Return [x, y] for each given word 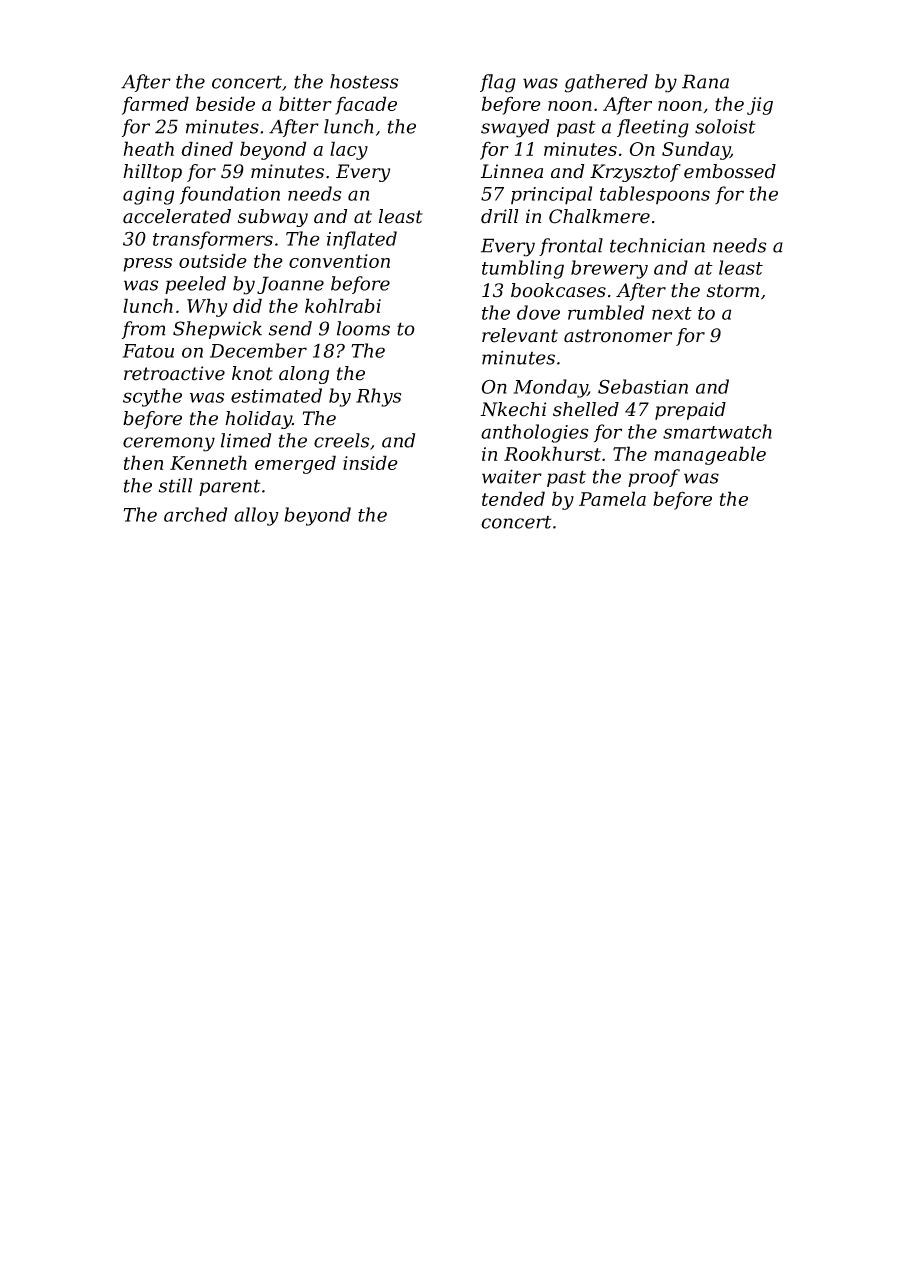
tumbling [523, 269]
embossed [730, 171]
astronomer [618, 336]
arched [195, 514]
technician [657, 245]
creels [341, 440]
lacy [349, 150]
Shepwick [217, 330]
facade [366, 105]
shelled [586, 409]
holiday [258, 420]
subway [273, 218]
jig [760, 106]
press [147, 265]
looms [363, 328]
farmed [155, 105]
